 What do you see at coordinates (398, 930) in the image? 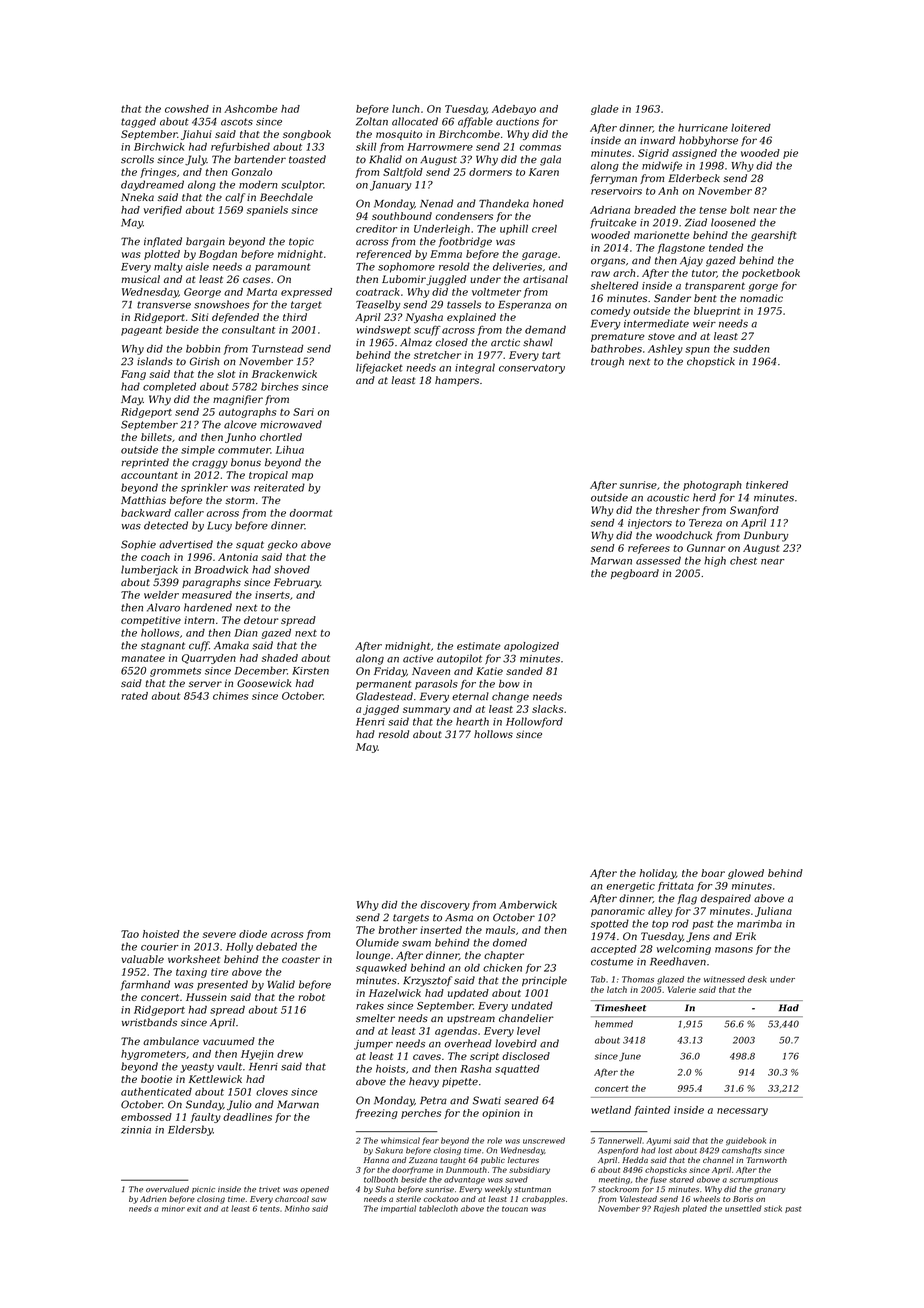
I see `brother` at bounding box center [398, 930].
